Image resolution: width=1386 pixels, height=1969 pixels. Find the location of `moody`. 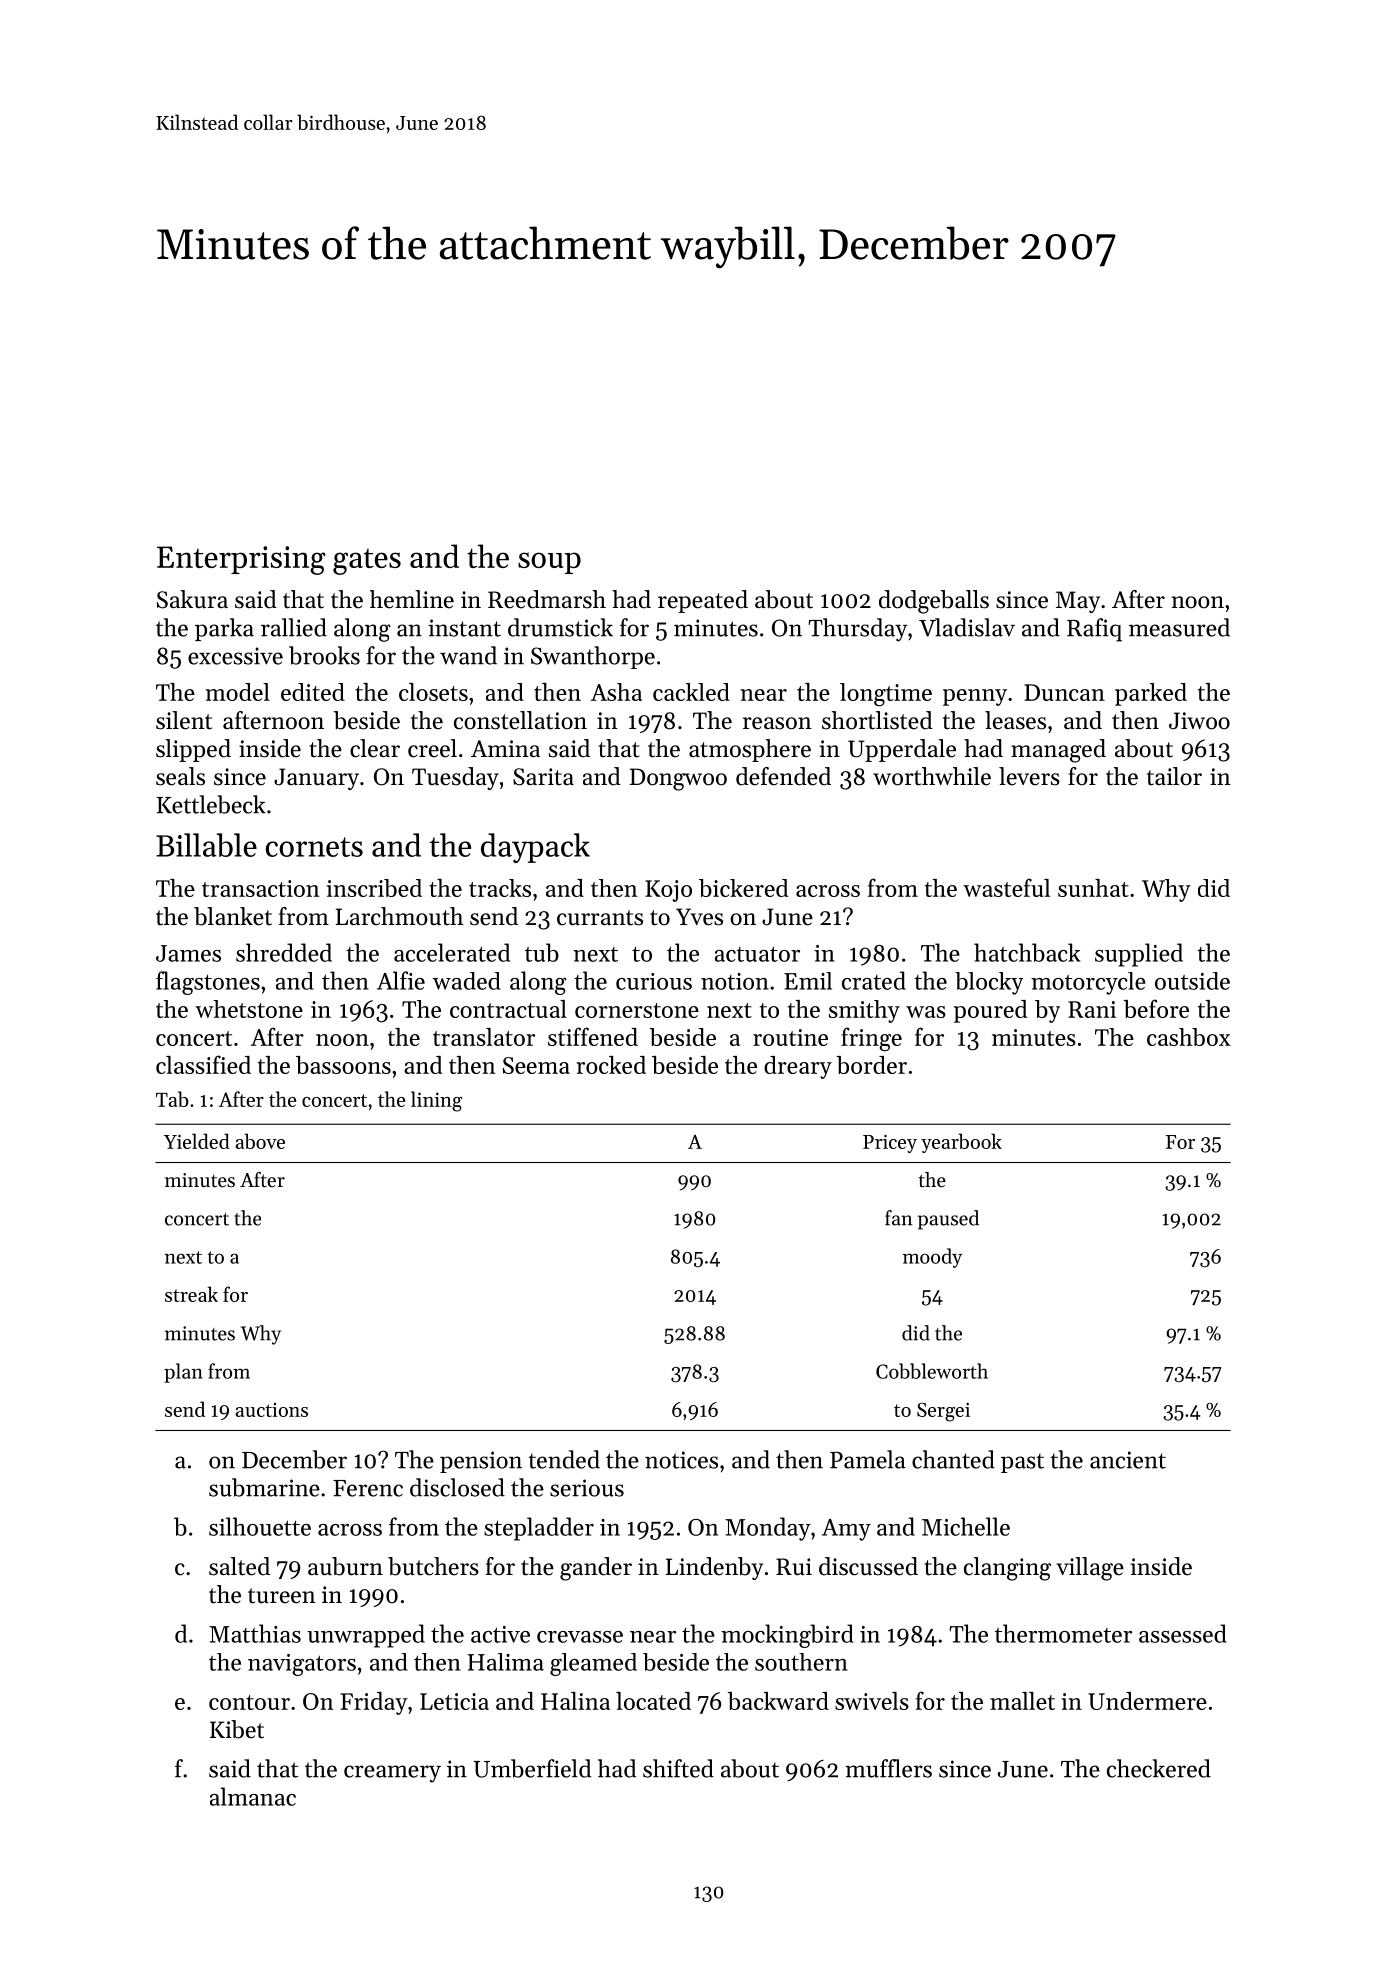

moody is located at coordinates (932, 1258).
